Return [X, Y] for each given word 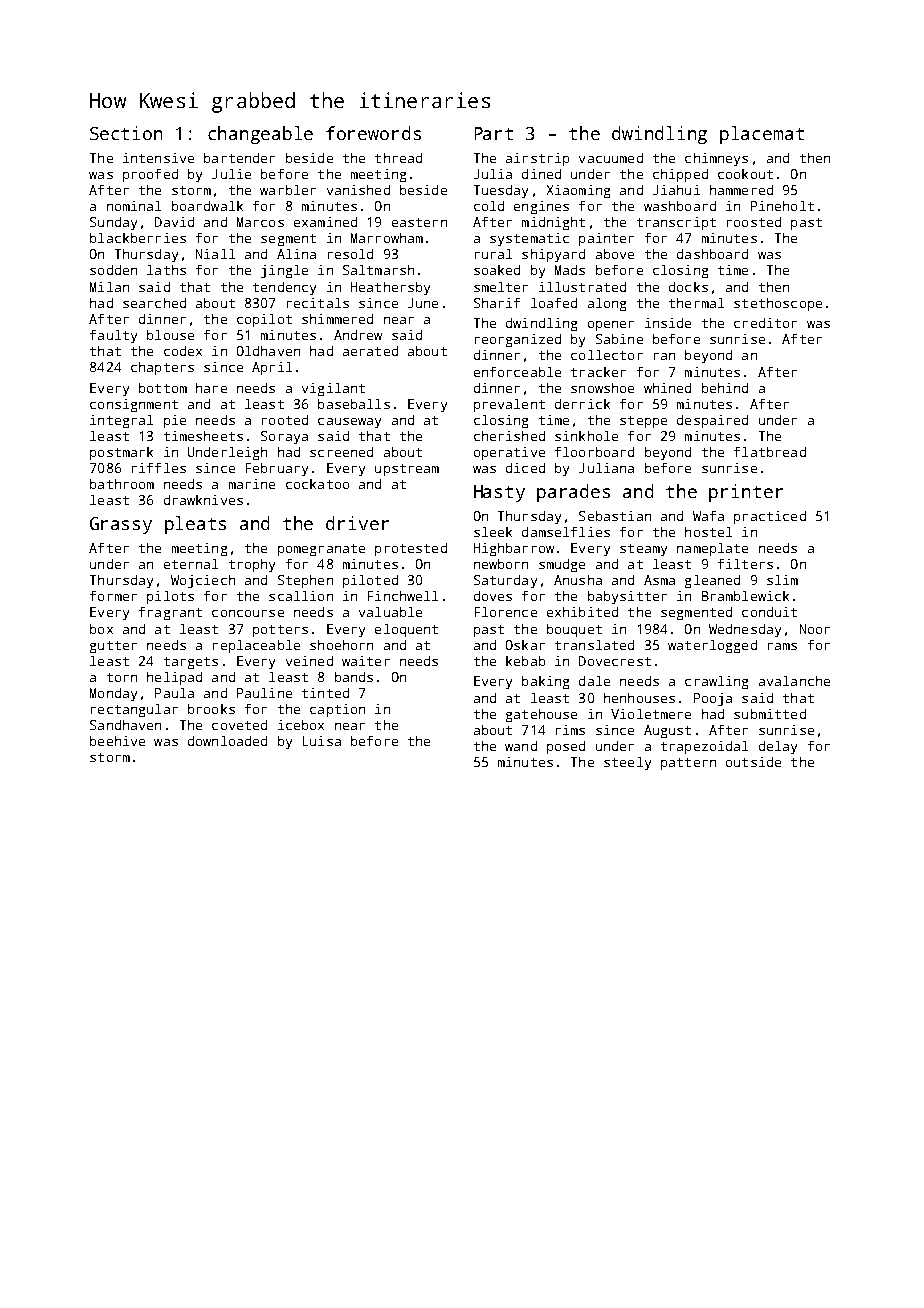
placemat [762, 135]
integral [121, 421]
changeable [260, 135]
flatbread [770, 452]
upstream [407, 470]
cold [489, 206]
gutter [113, 647]
